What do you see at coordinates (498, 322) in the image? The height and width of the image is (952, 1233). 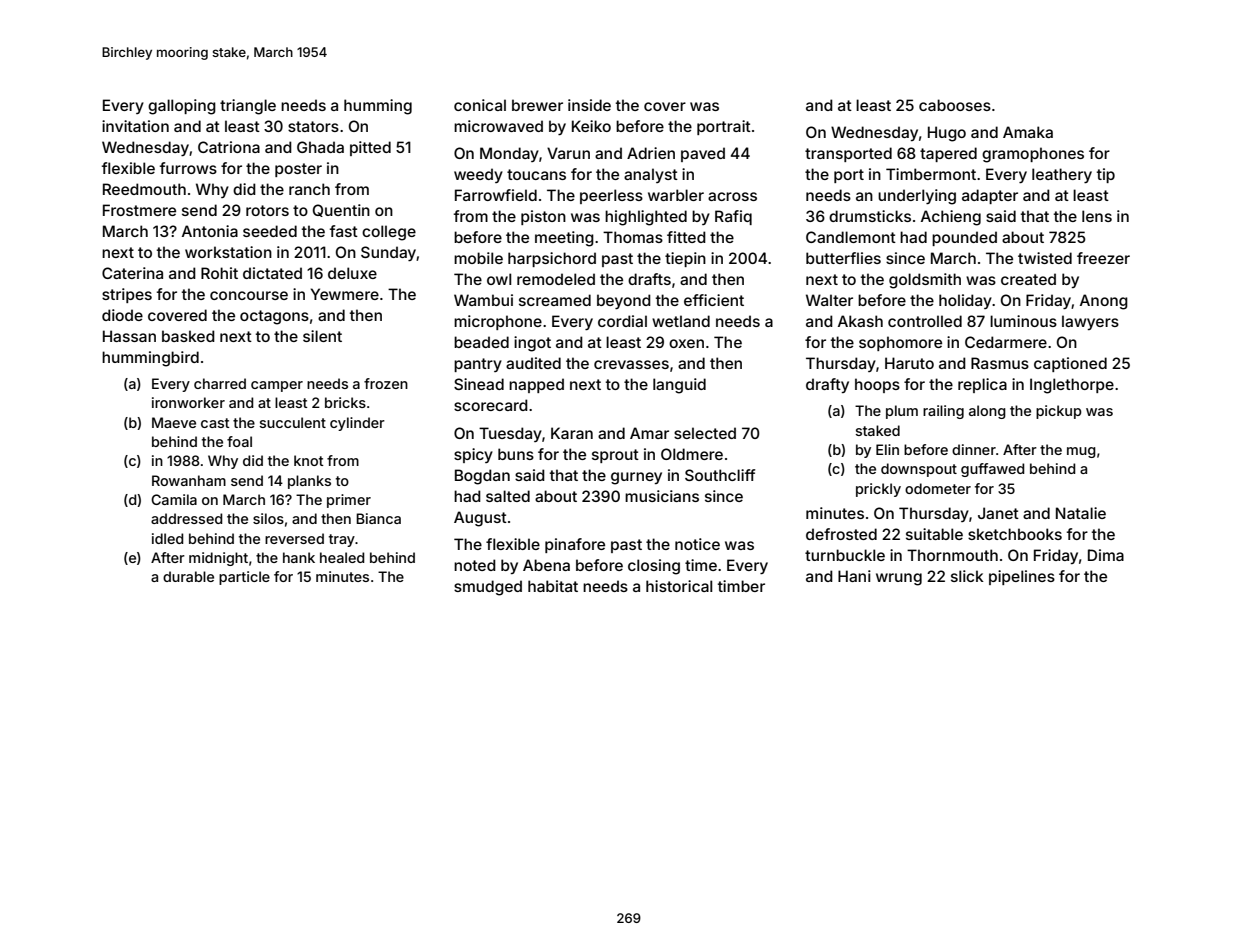 I see `microphone` at bounding box center [498, 322].
